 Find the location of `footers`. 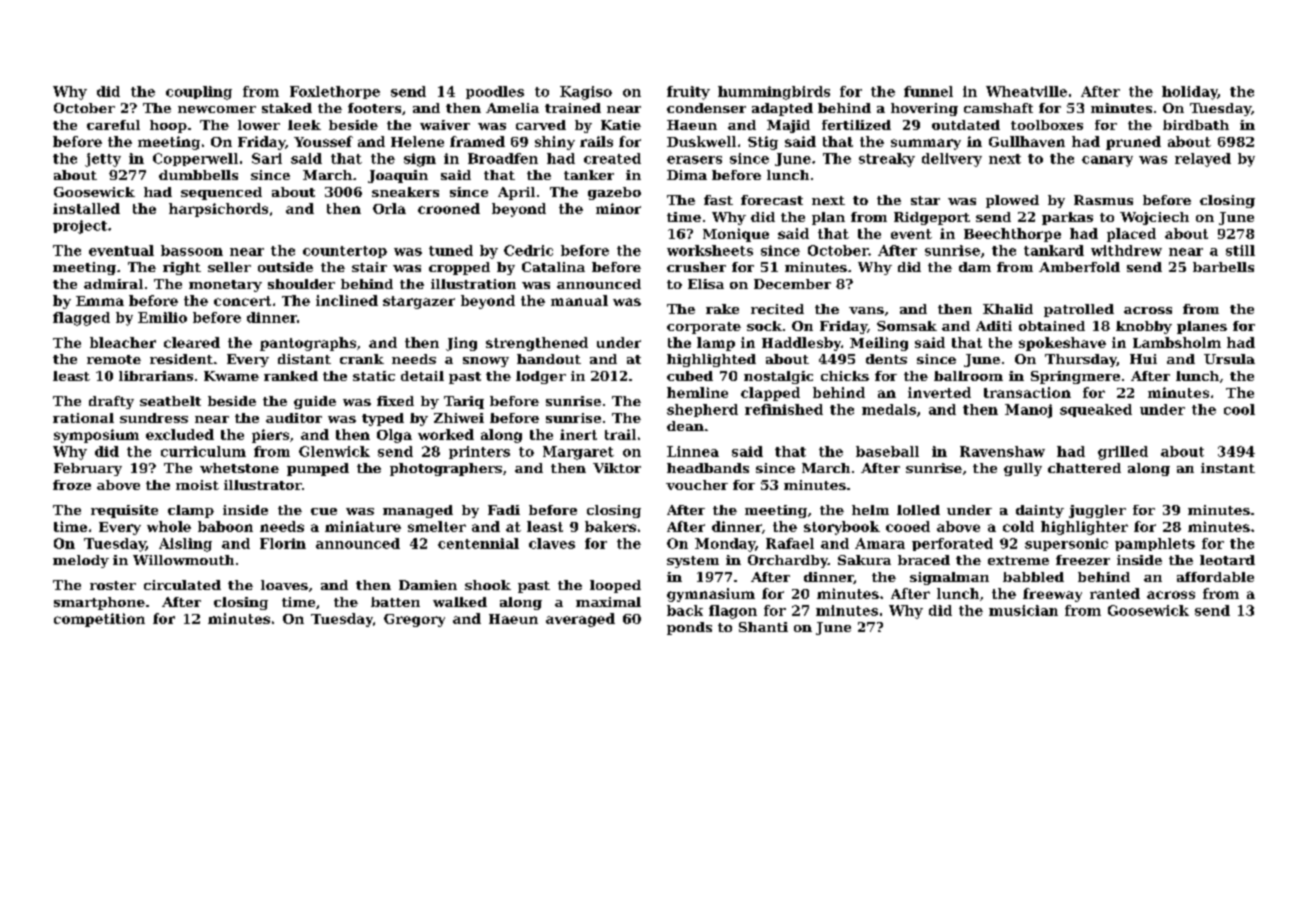

footers is located at coordinates (374, 108).
